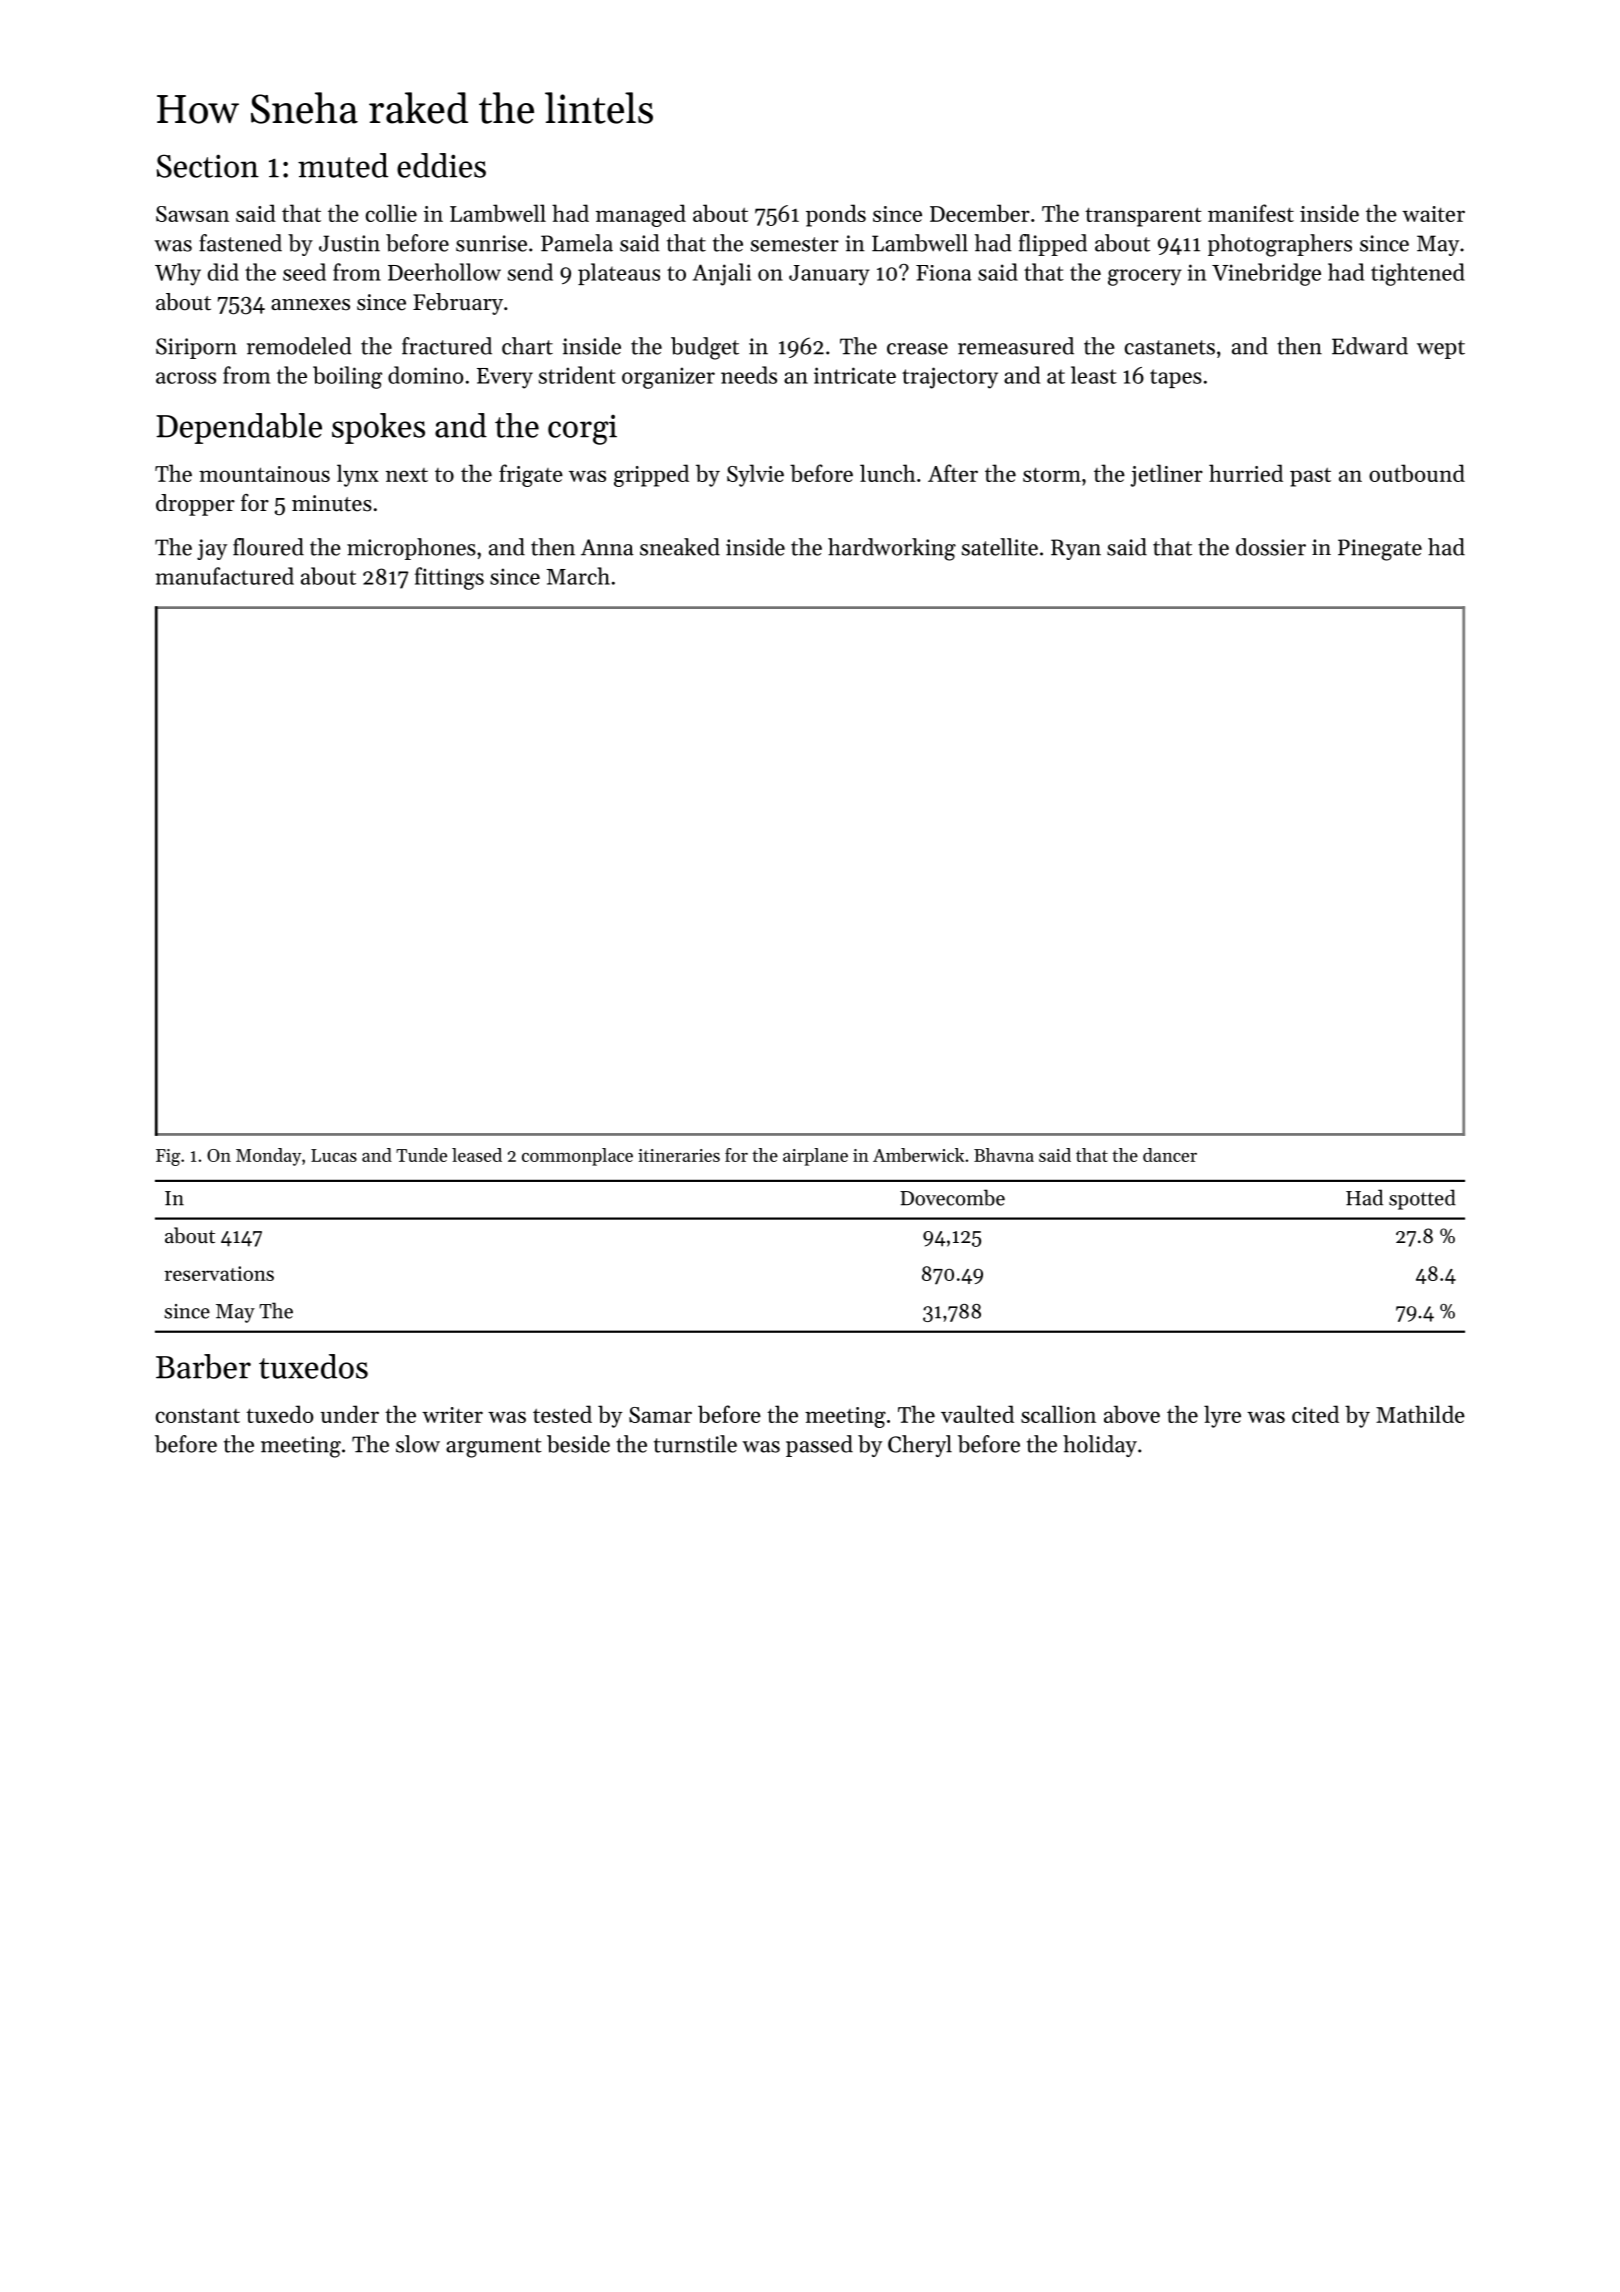  I want to click on gripped, so click(651, 475).
